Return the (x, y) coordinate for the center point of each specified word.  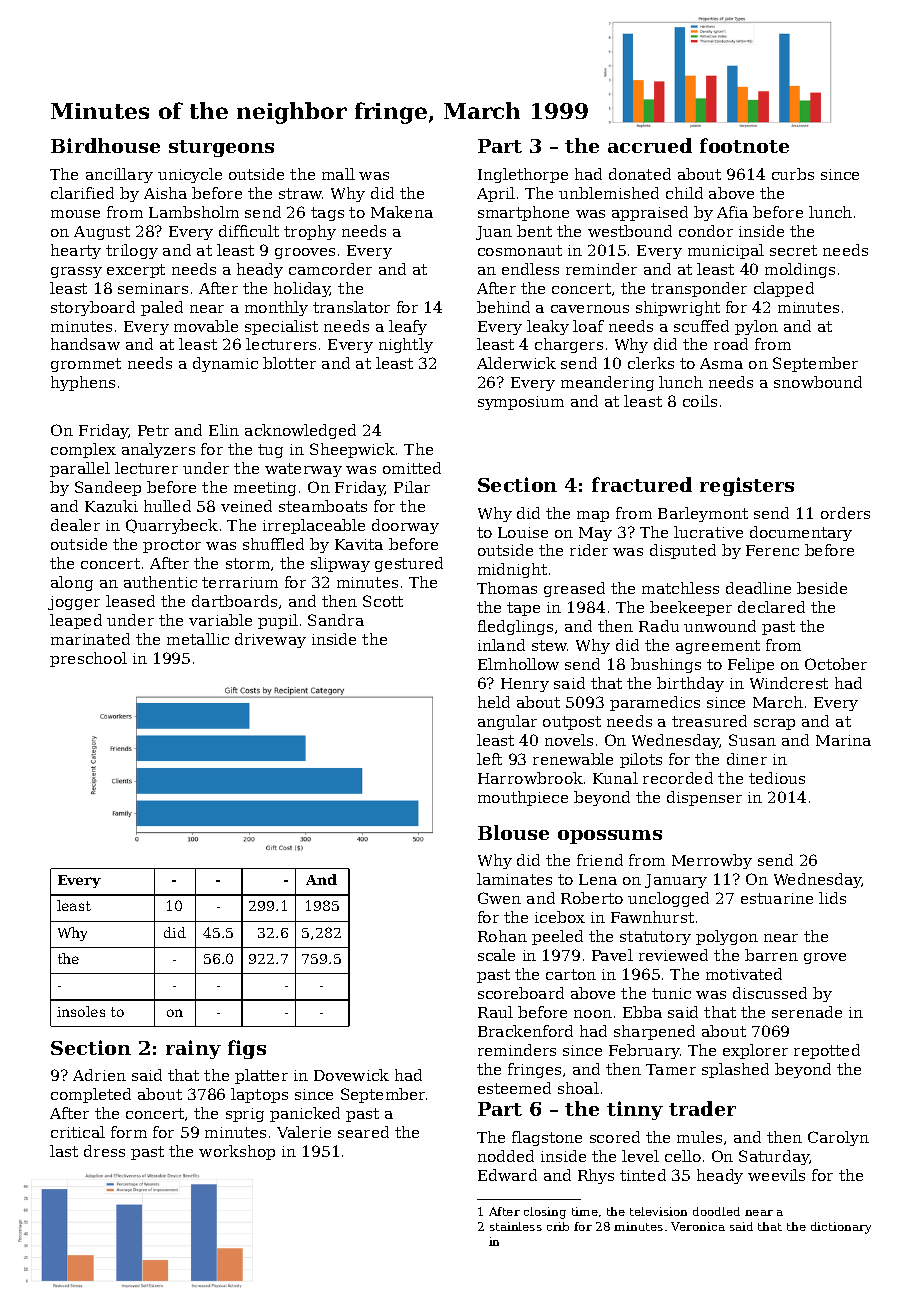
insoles (81, 1011)
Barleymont (703, 514)
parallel (80, 469)
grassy (76, 272)
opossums (610, 837)
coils (700, 401)
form (129, 1132)
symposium (521, 403)
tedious (777, 778)
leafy (408, 327)
